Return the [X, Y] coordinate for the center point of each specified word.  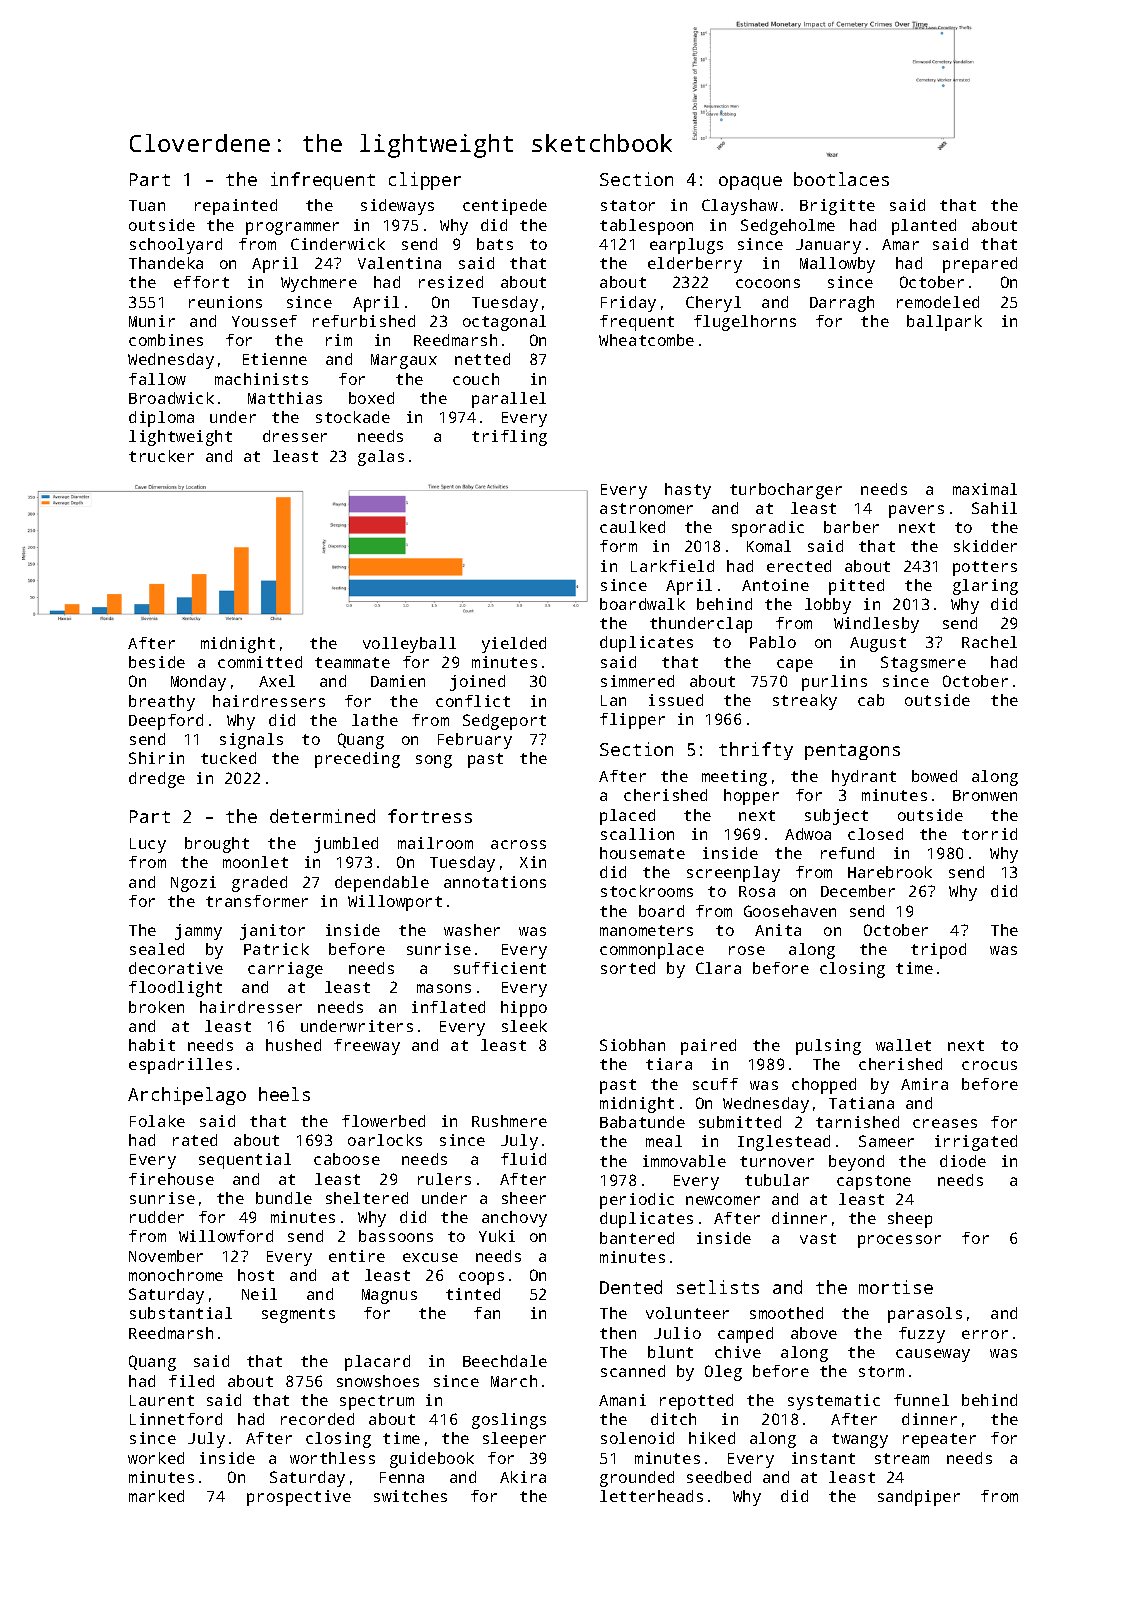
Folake [157, 1121]
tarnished [857, 1122]
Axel [277, 681]
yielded [514, 645]
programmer [292, 228]
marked [156, 1496]
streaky [805, 702]
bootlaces [841, 179]
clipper [425, 181]
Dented [631, 1287]
